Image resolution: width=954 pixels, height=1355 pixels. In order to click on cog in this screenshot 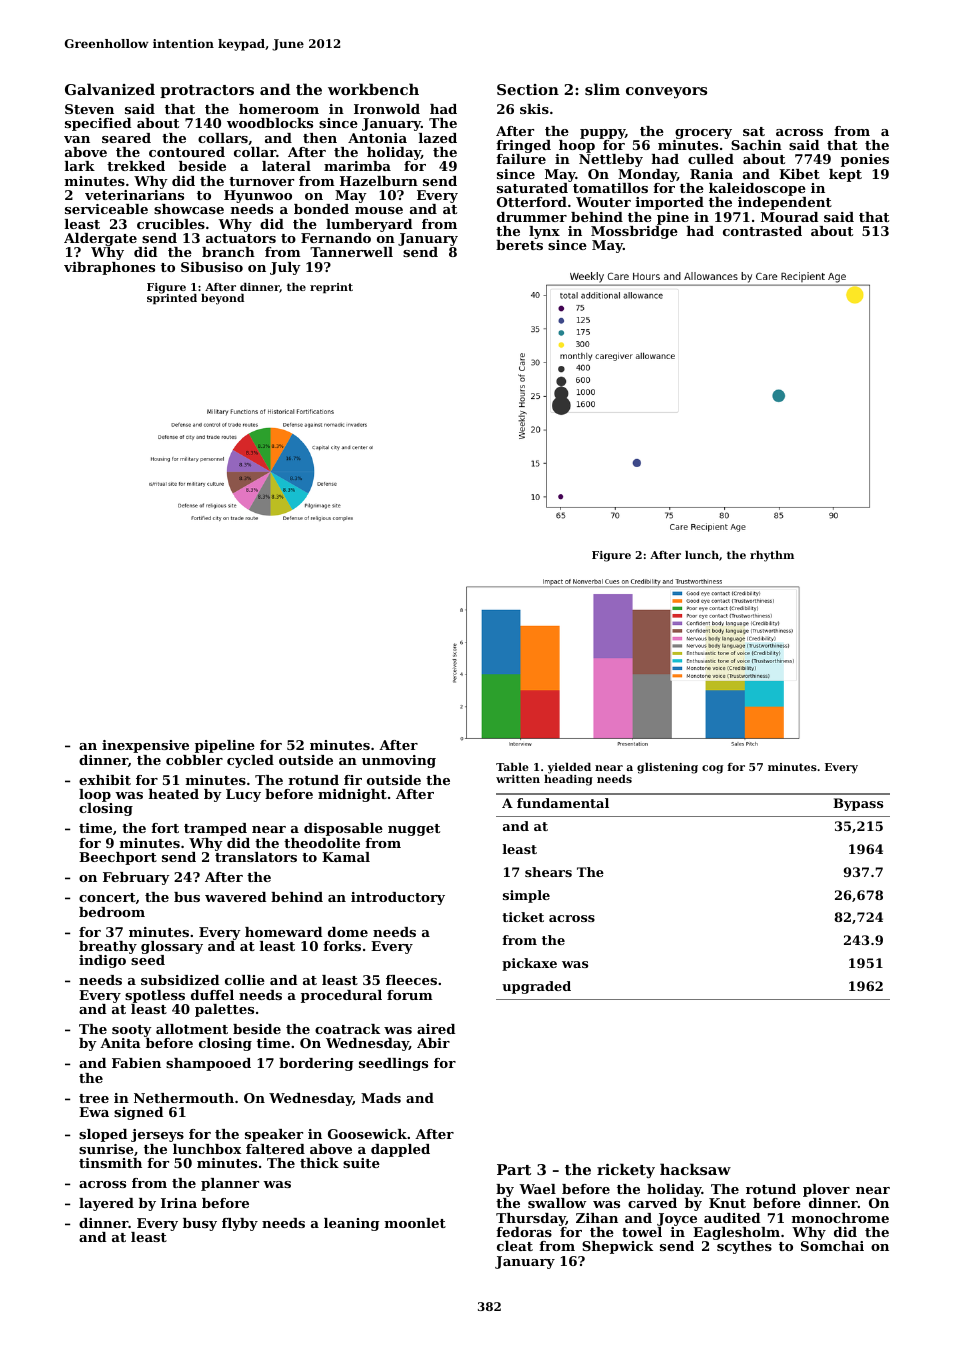, I will do `click(712, 769)`.
